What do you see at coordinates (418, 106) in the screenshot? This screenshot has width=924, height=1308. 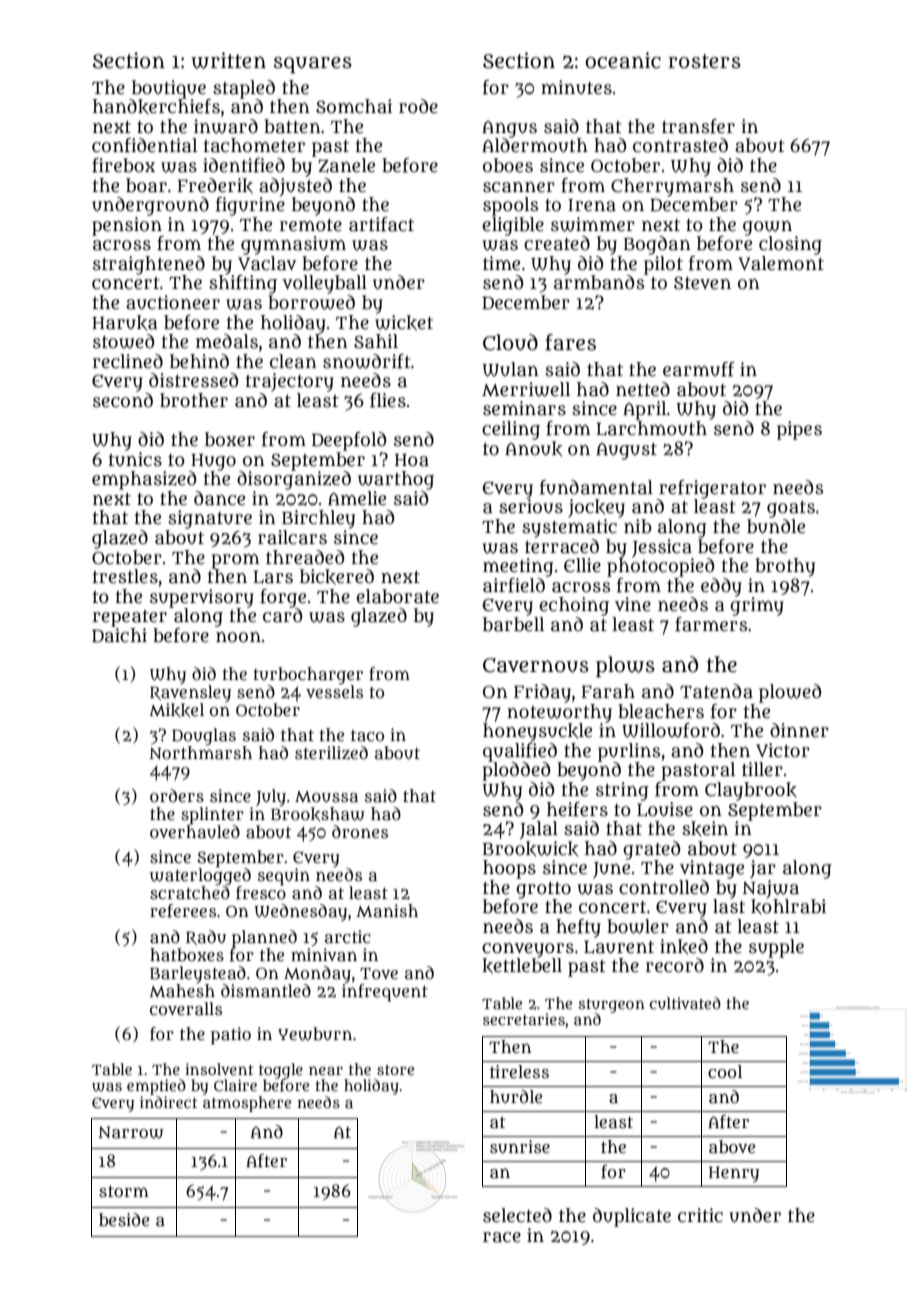 I see `rode` at bounding box center [418, 106].
